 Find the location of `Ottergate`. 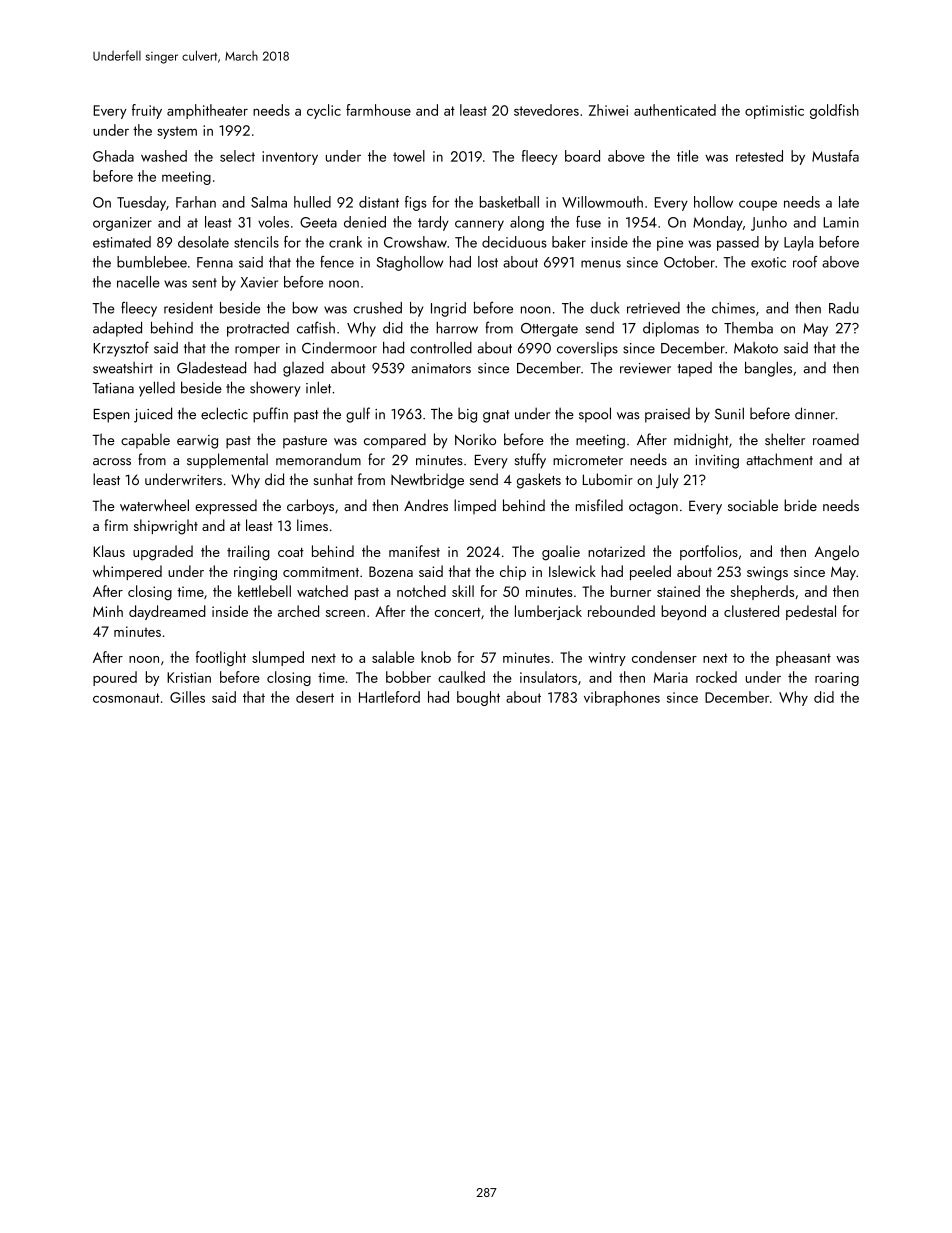

Ottergate is located at coordinates (549, 330).
